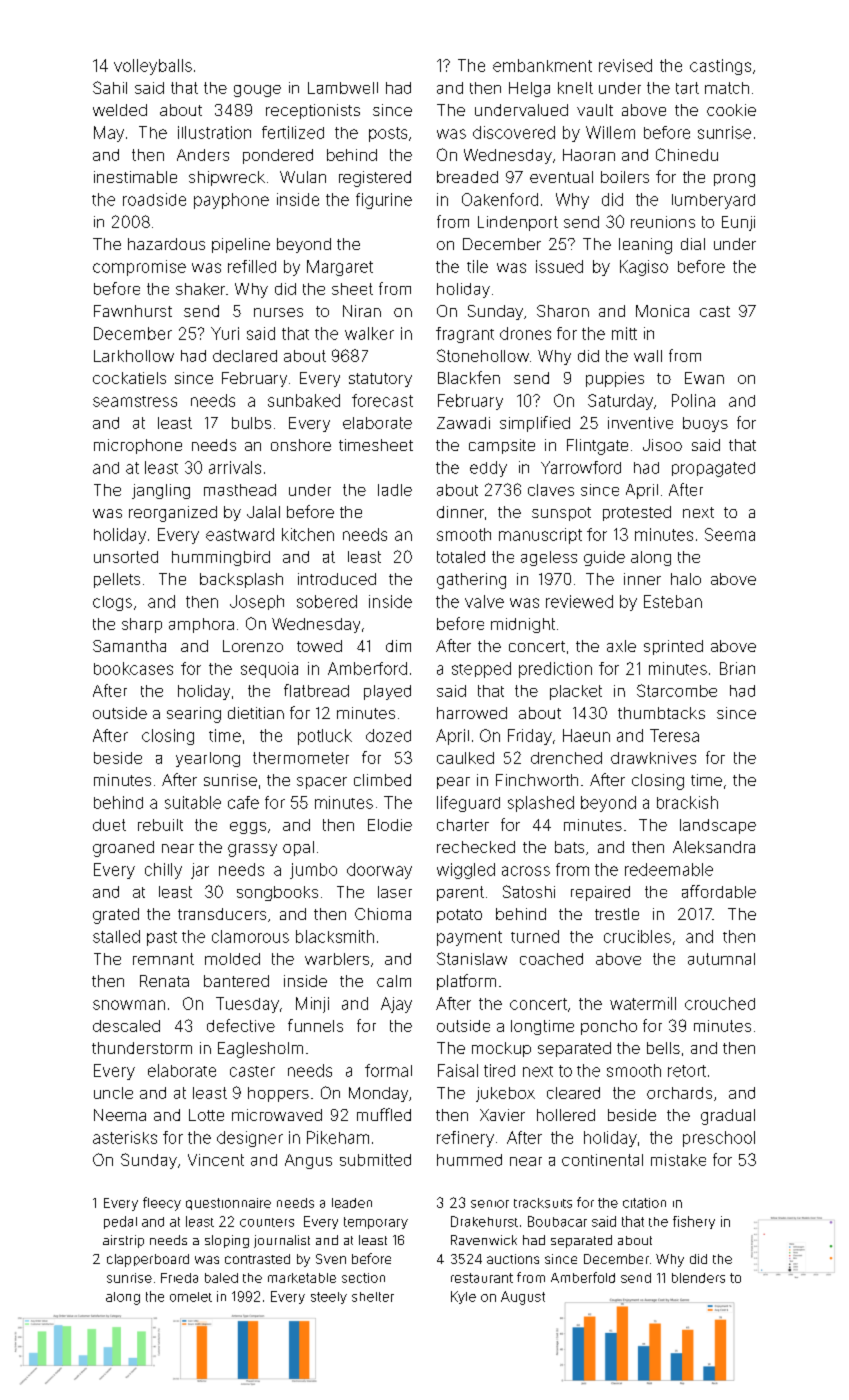 This screenshot has width=849, height=1400. Describe the element at coordinates (388, 134) in the screenshot. I see `posts` at that location.
